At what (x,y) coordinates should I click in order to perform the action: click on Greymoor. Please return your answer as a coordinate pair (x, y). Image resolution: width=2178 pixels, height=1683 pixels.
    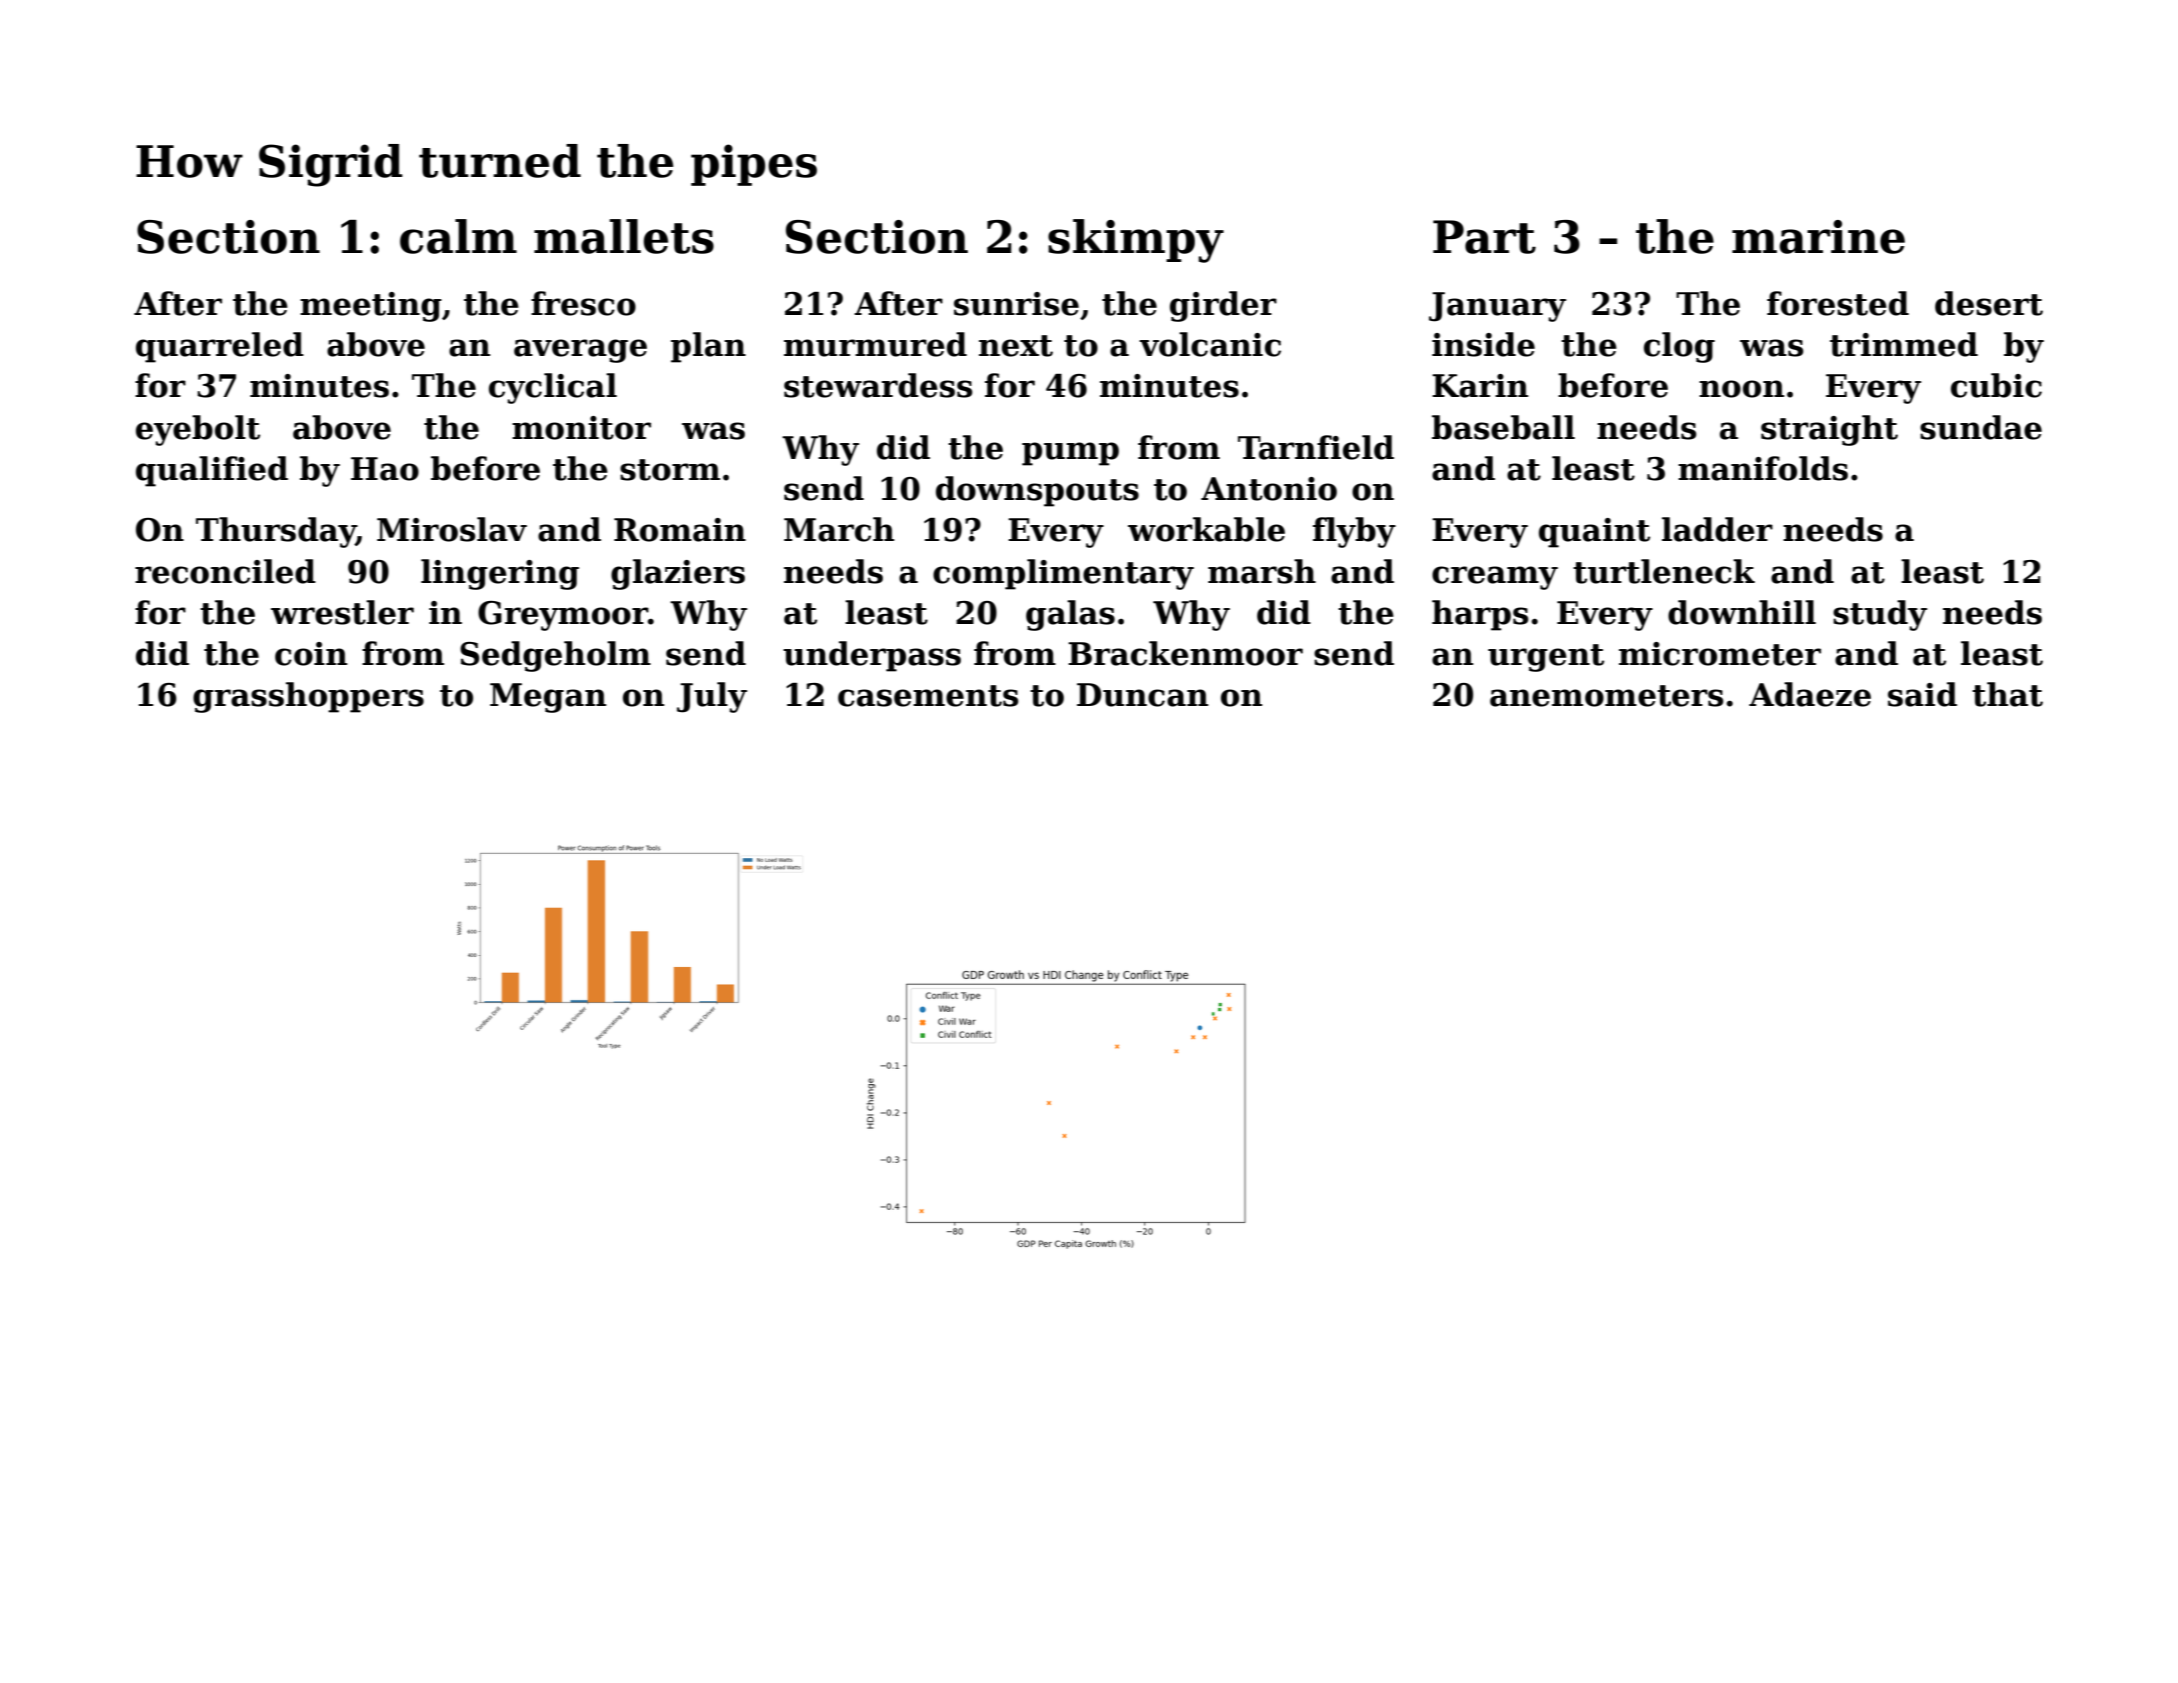
    Looking at the image, I should click on (563, 616).
